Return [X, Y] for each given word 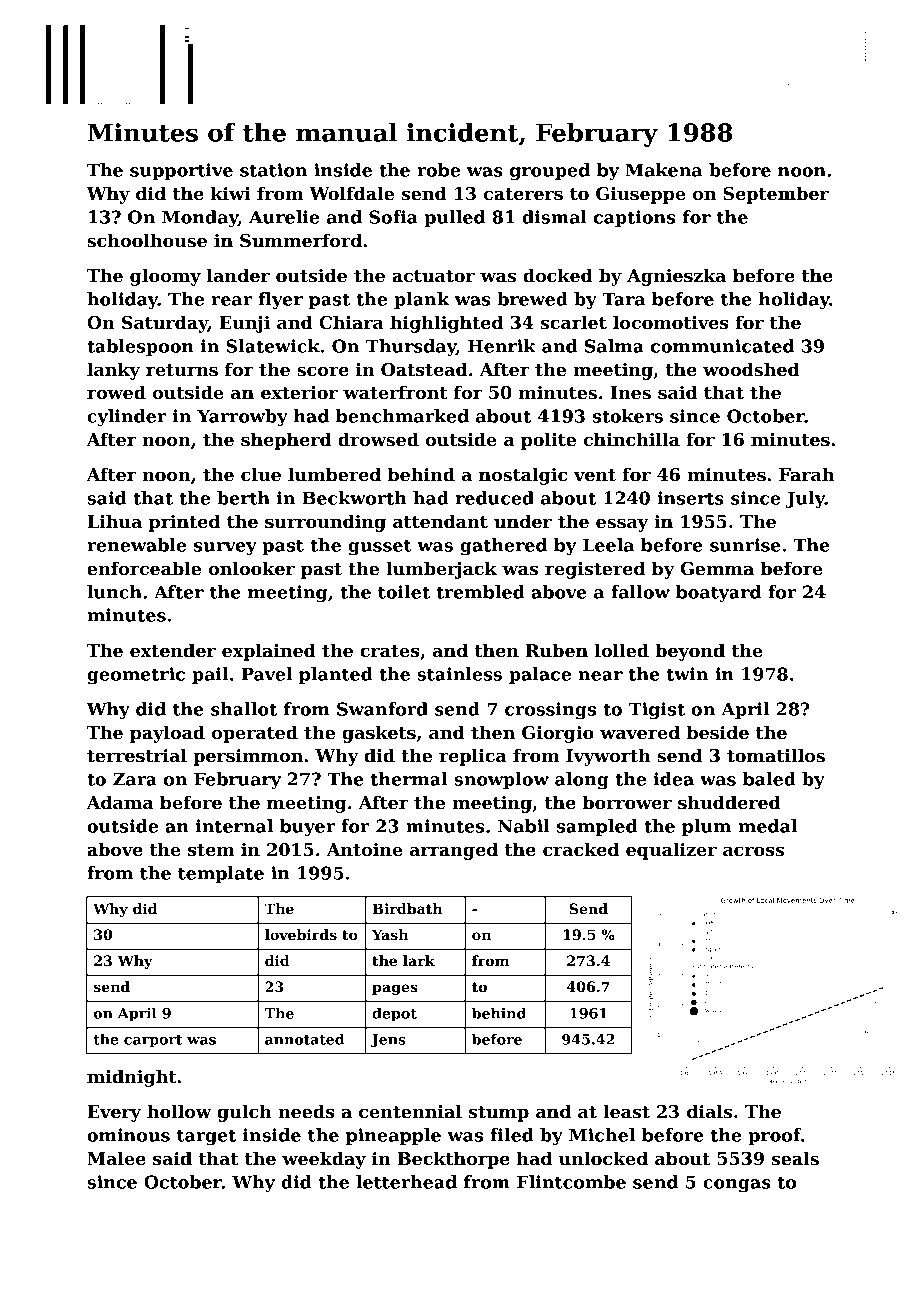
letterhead [406, 1182]
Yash [390, 934]
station [273, 170]
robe [438, 170]
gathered [503, 547]
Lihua [114, 521]
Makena [663, 170]
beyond [690, 652]
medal [767, 826]
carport [153, 1041]
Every [114, 1113]
